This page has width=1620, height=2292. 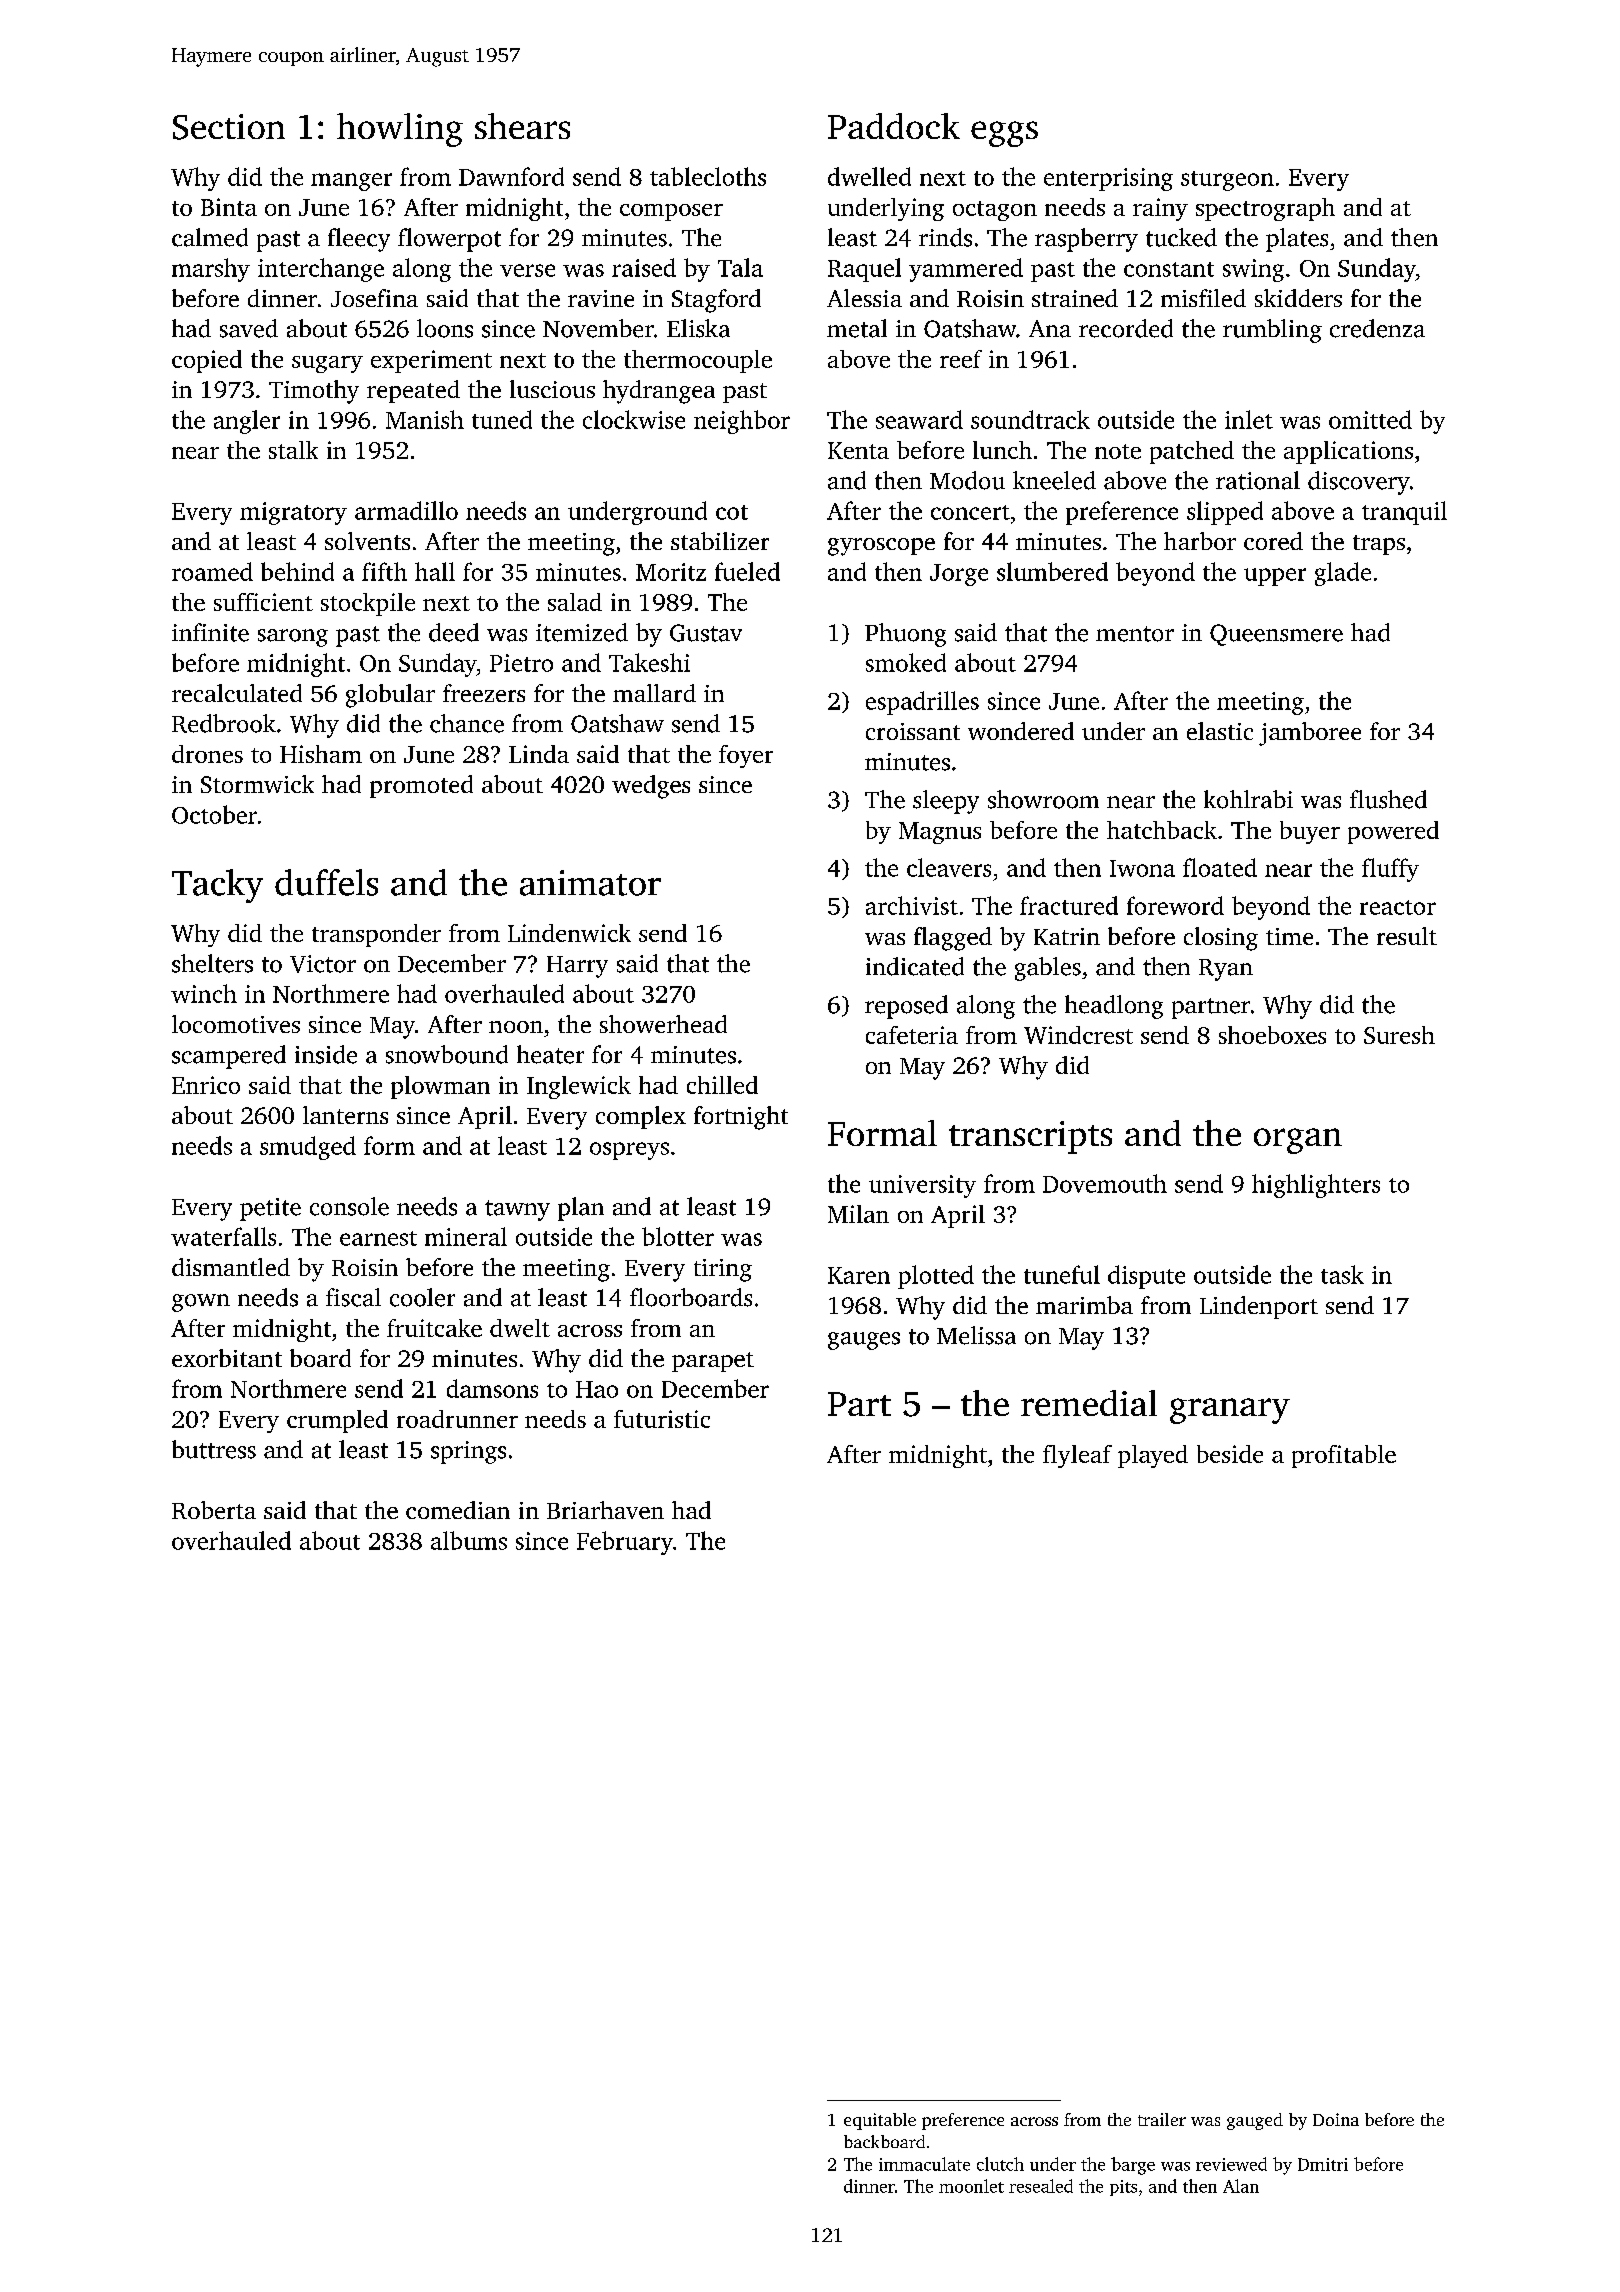 What do you see at coordinates (1407, 936) in the page?
I see `result` at bounding box center [1407, 936].
